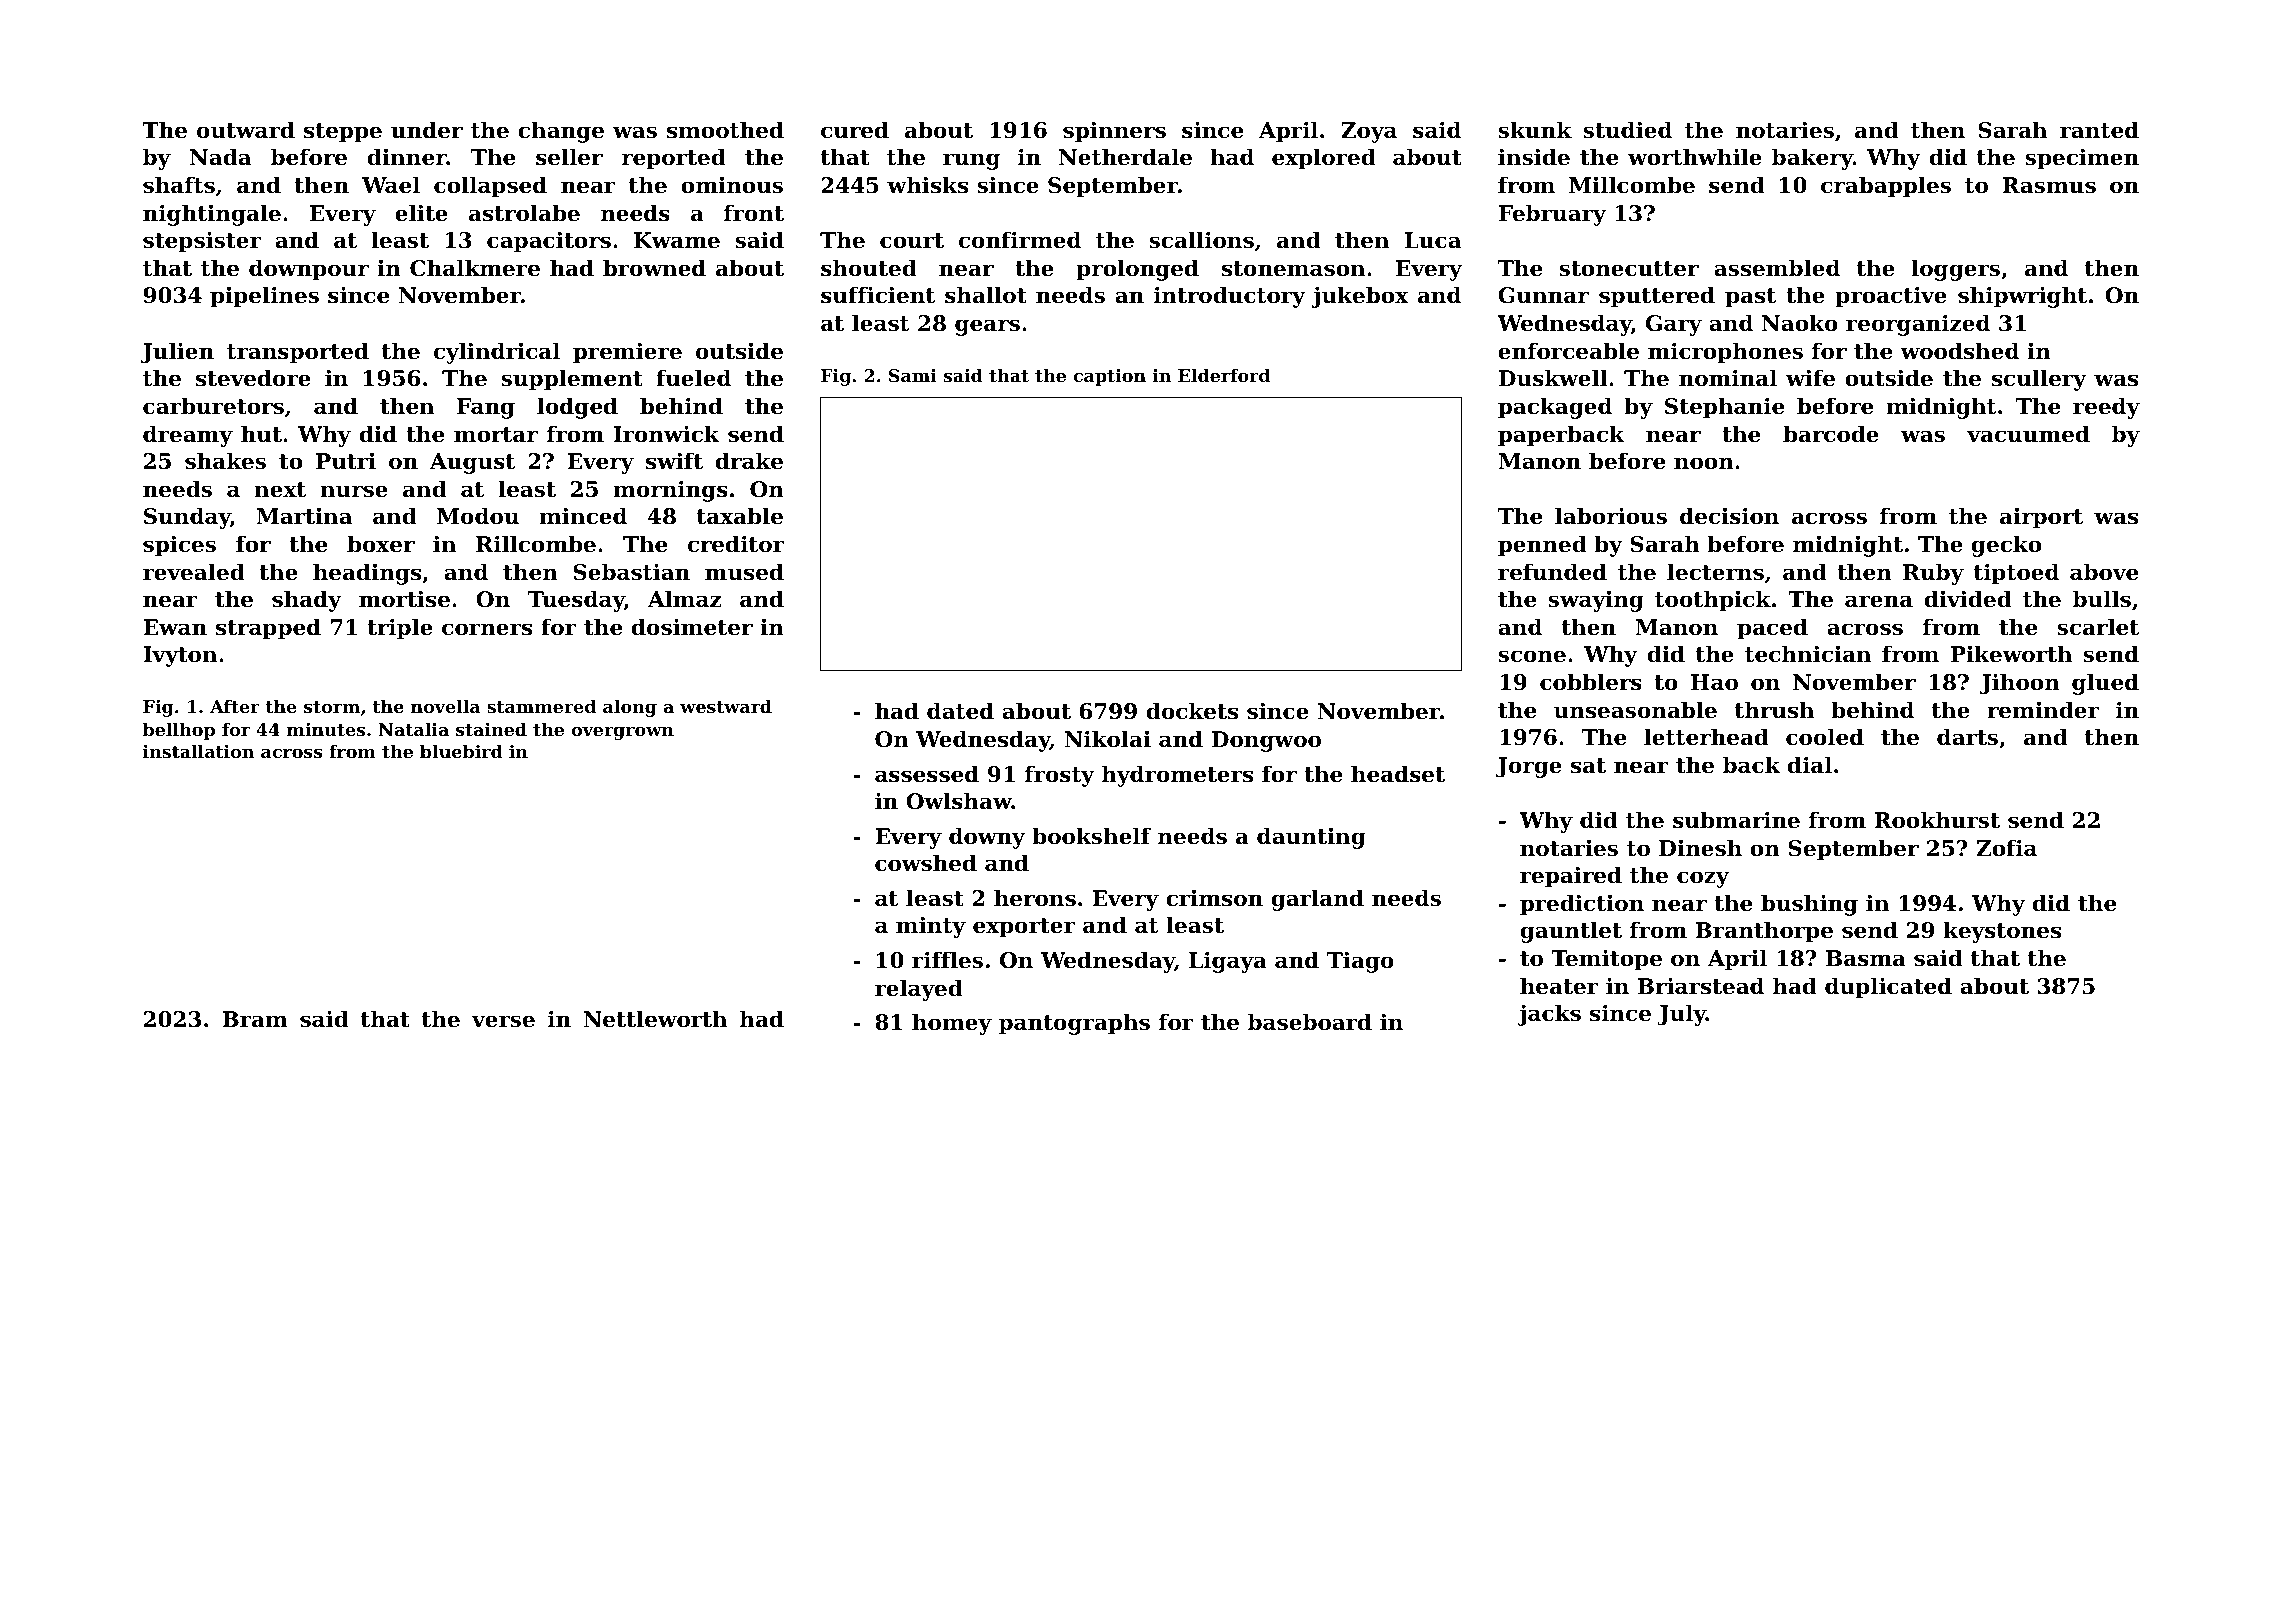  I want to click on fueled, so click(693, 378).
